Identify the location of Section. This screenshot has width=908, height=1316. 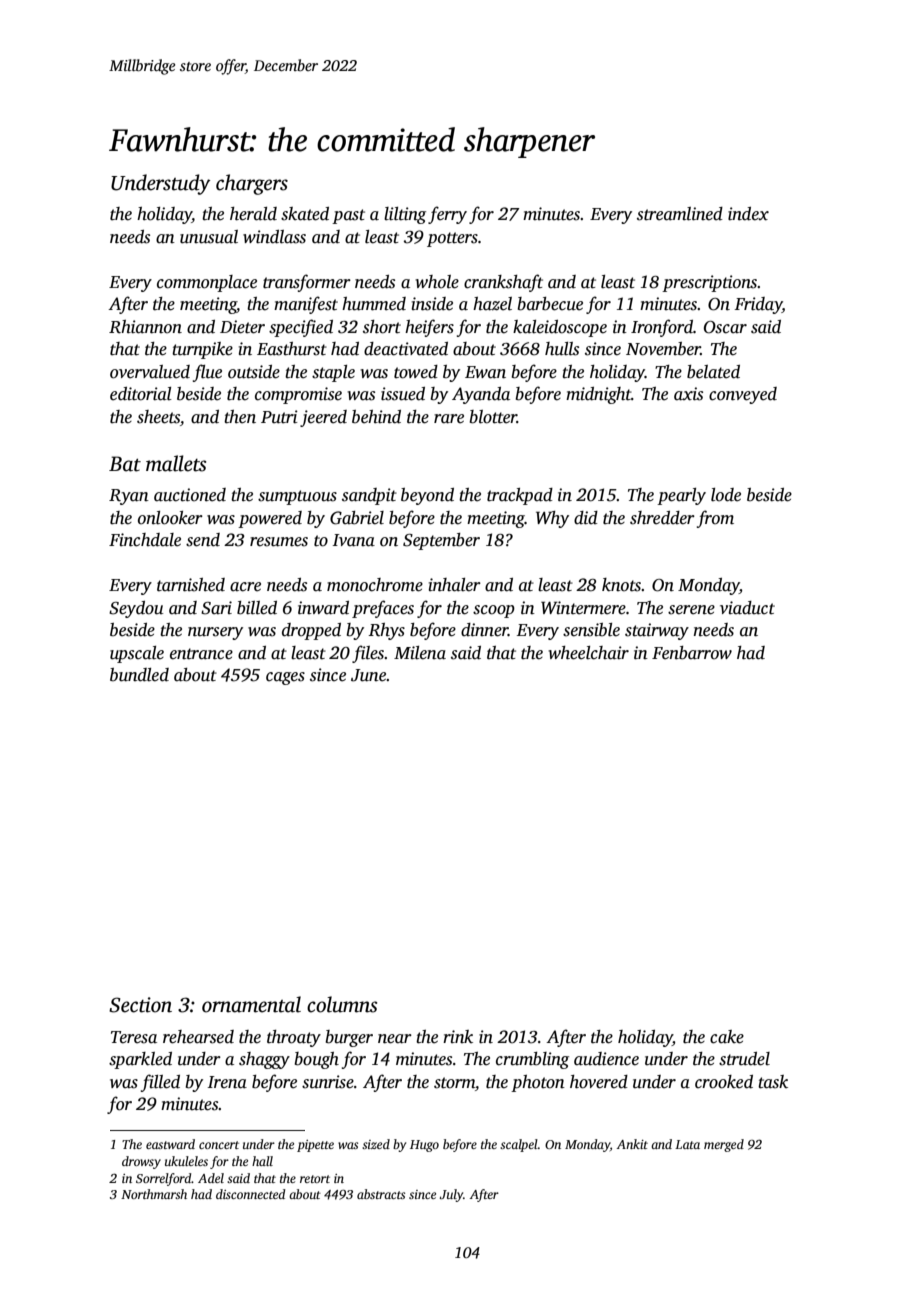
(140, 1005).
